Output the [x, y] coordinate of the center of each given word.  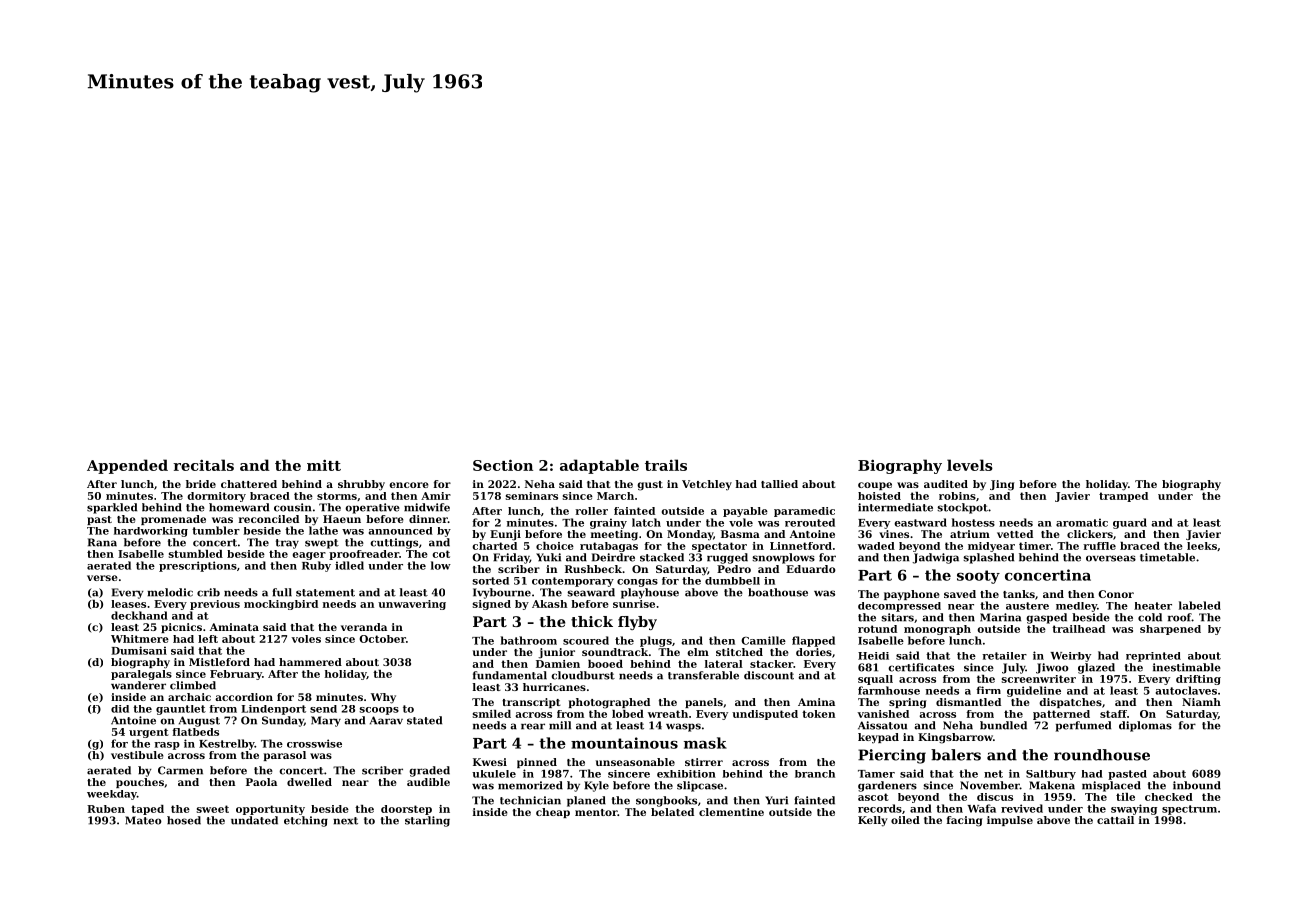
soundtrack [615, 652]
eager [309, 556]
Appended [127, 466]
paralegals [141, 675]
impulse [1010, 821]
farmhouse [889, 690]
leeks [1202, 546]
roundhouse [1102, 755]
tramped [1123, 497]
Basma [740, 534]
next [345, 821]
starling [427, 821]
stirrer [704, 762]
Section [503, 465]
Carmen [180, 770]
